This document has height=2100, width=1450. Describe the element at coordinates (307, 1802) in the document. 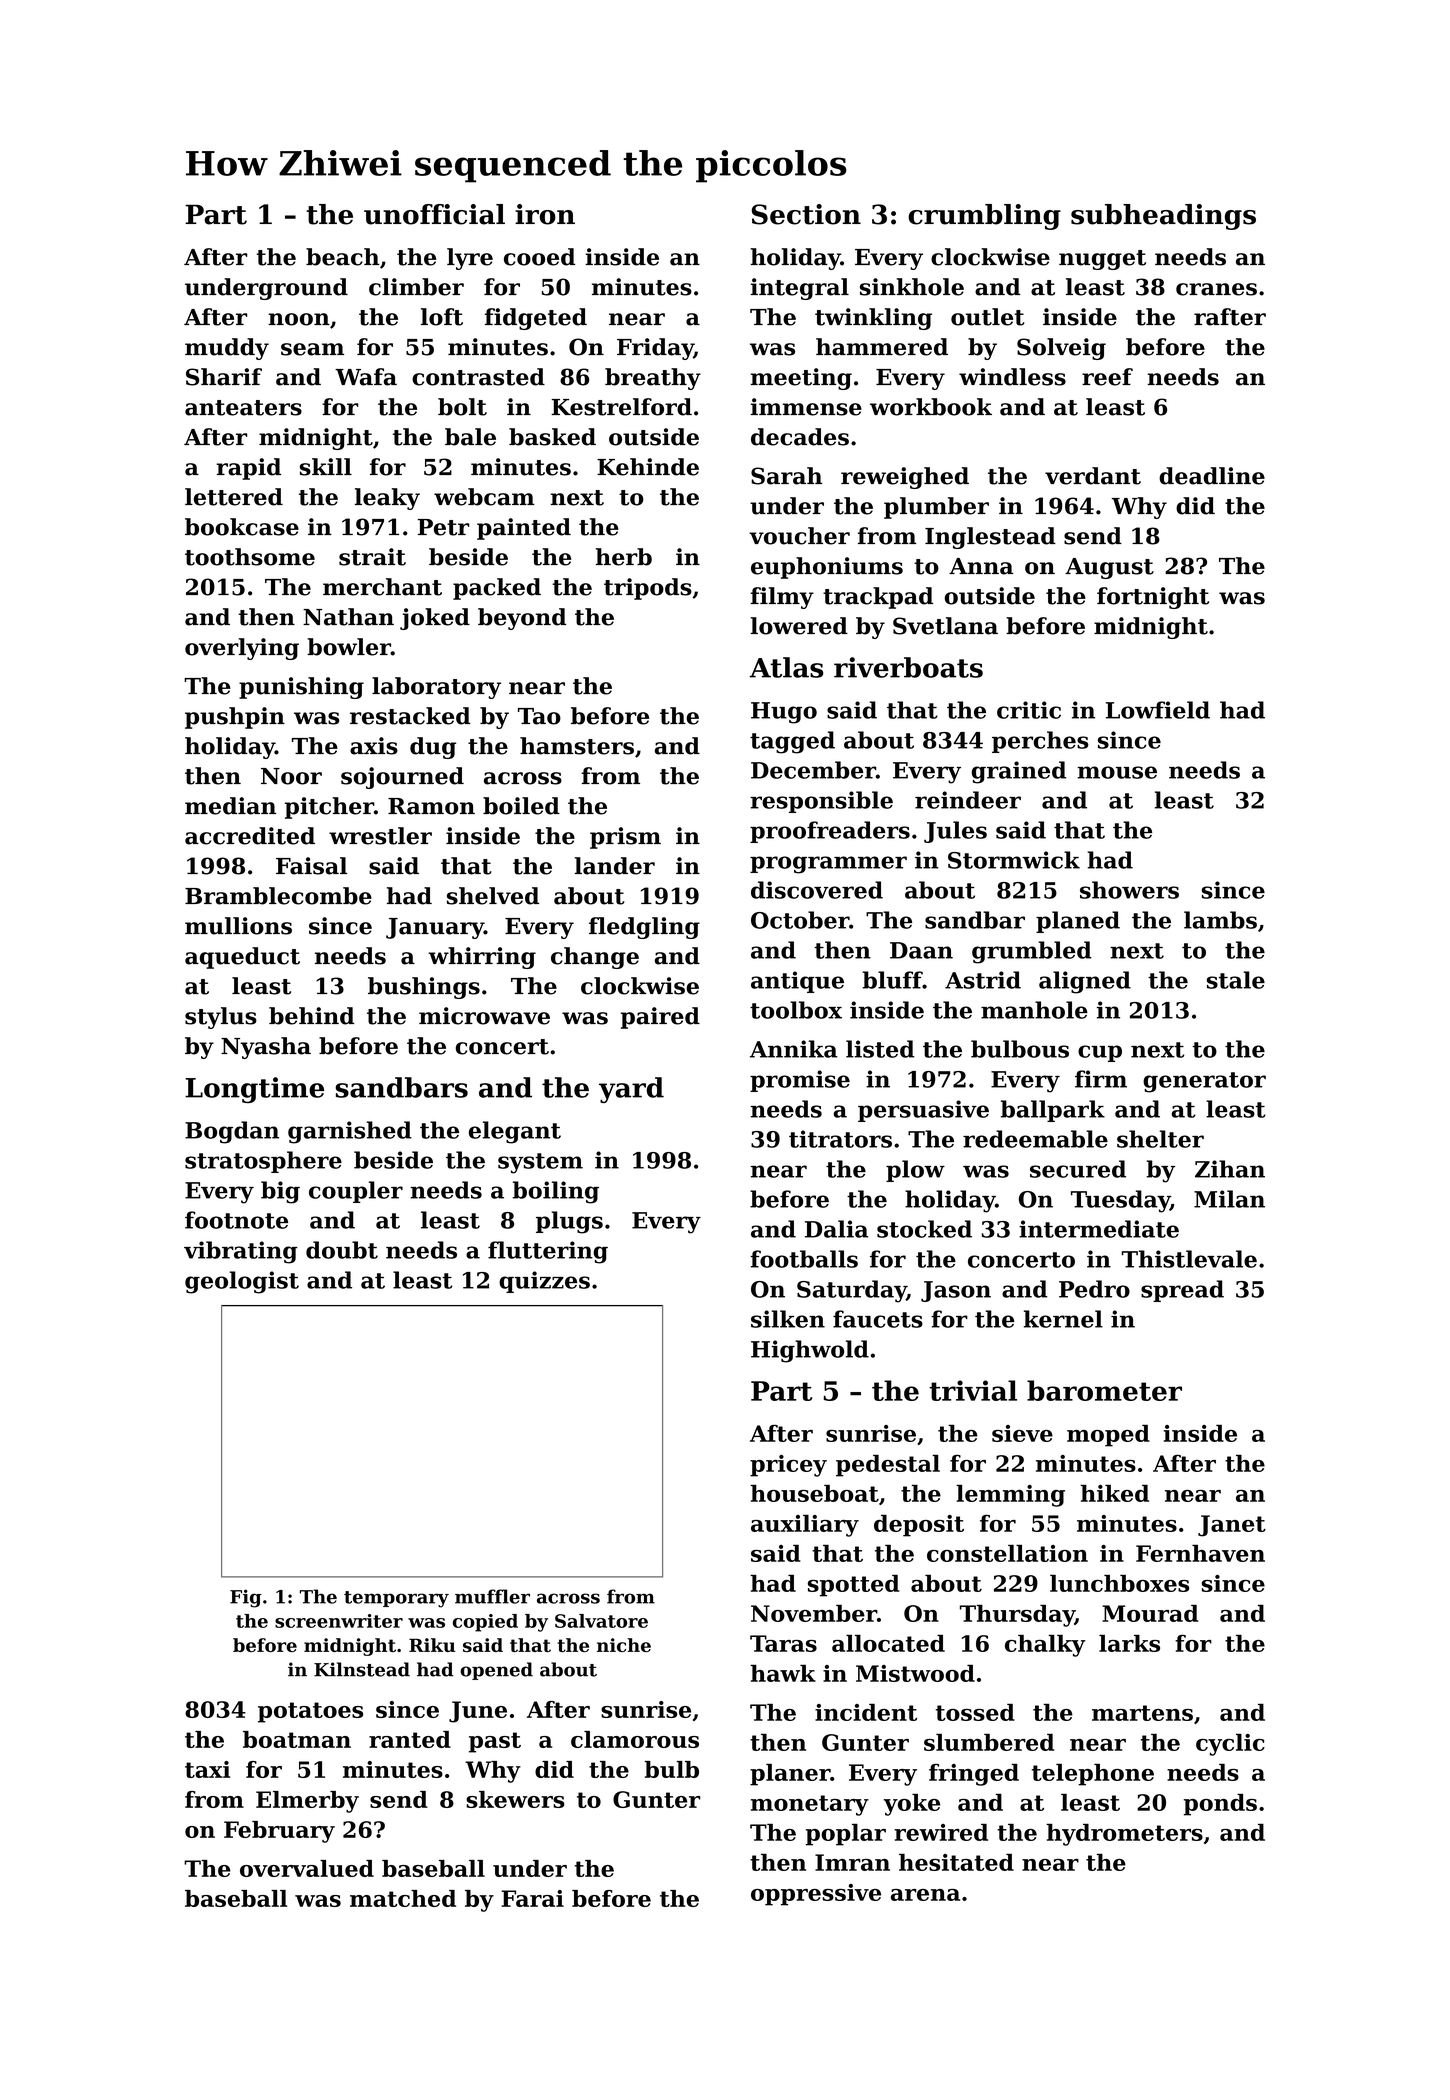

I see `Elmerby` at that location.
